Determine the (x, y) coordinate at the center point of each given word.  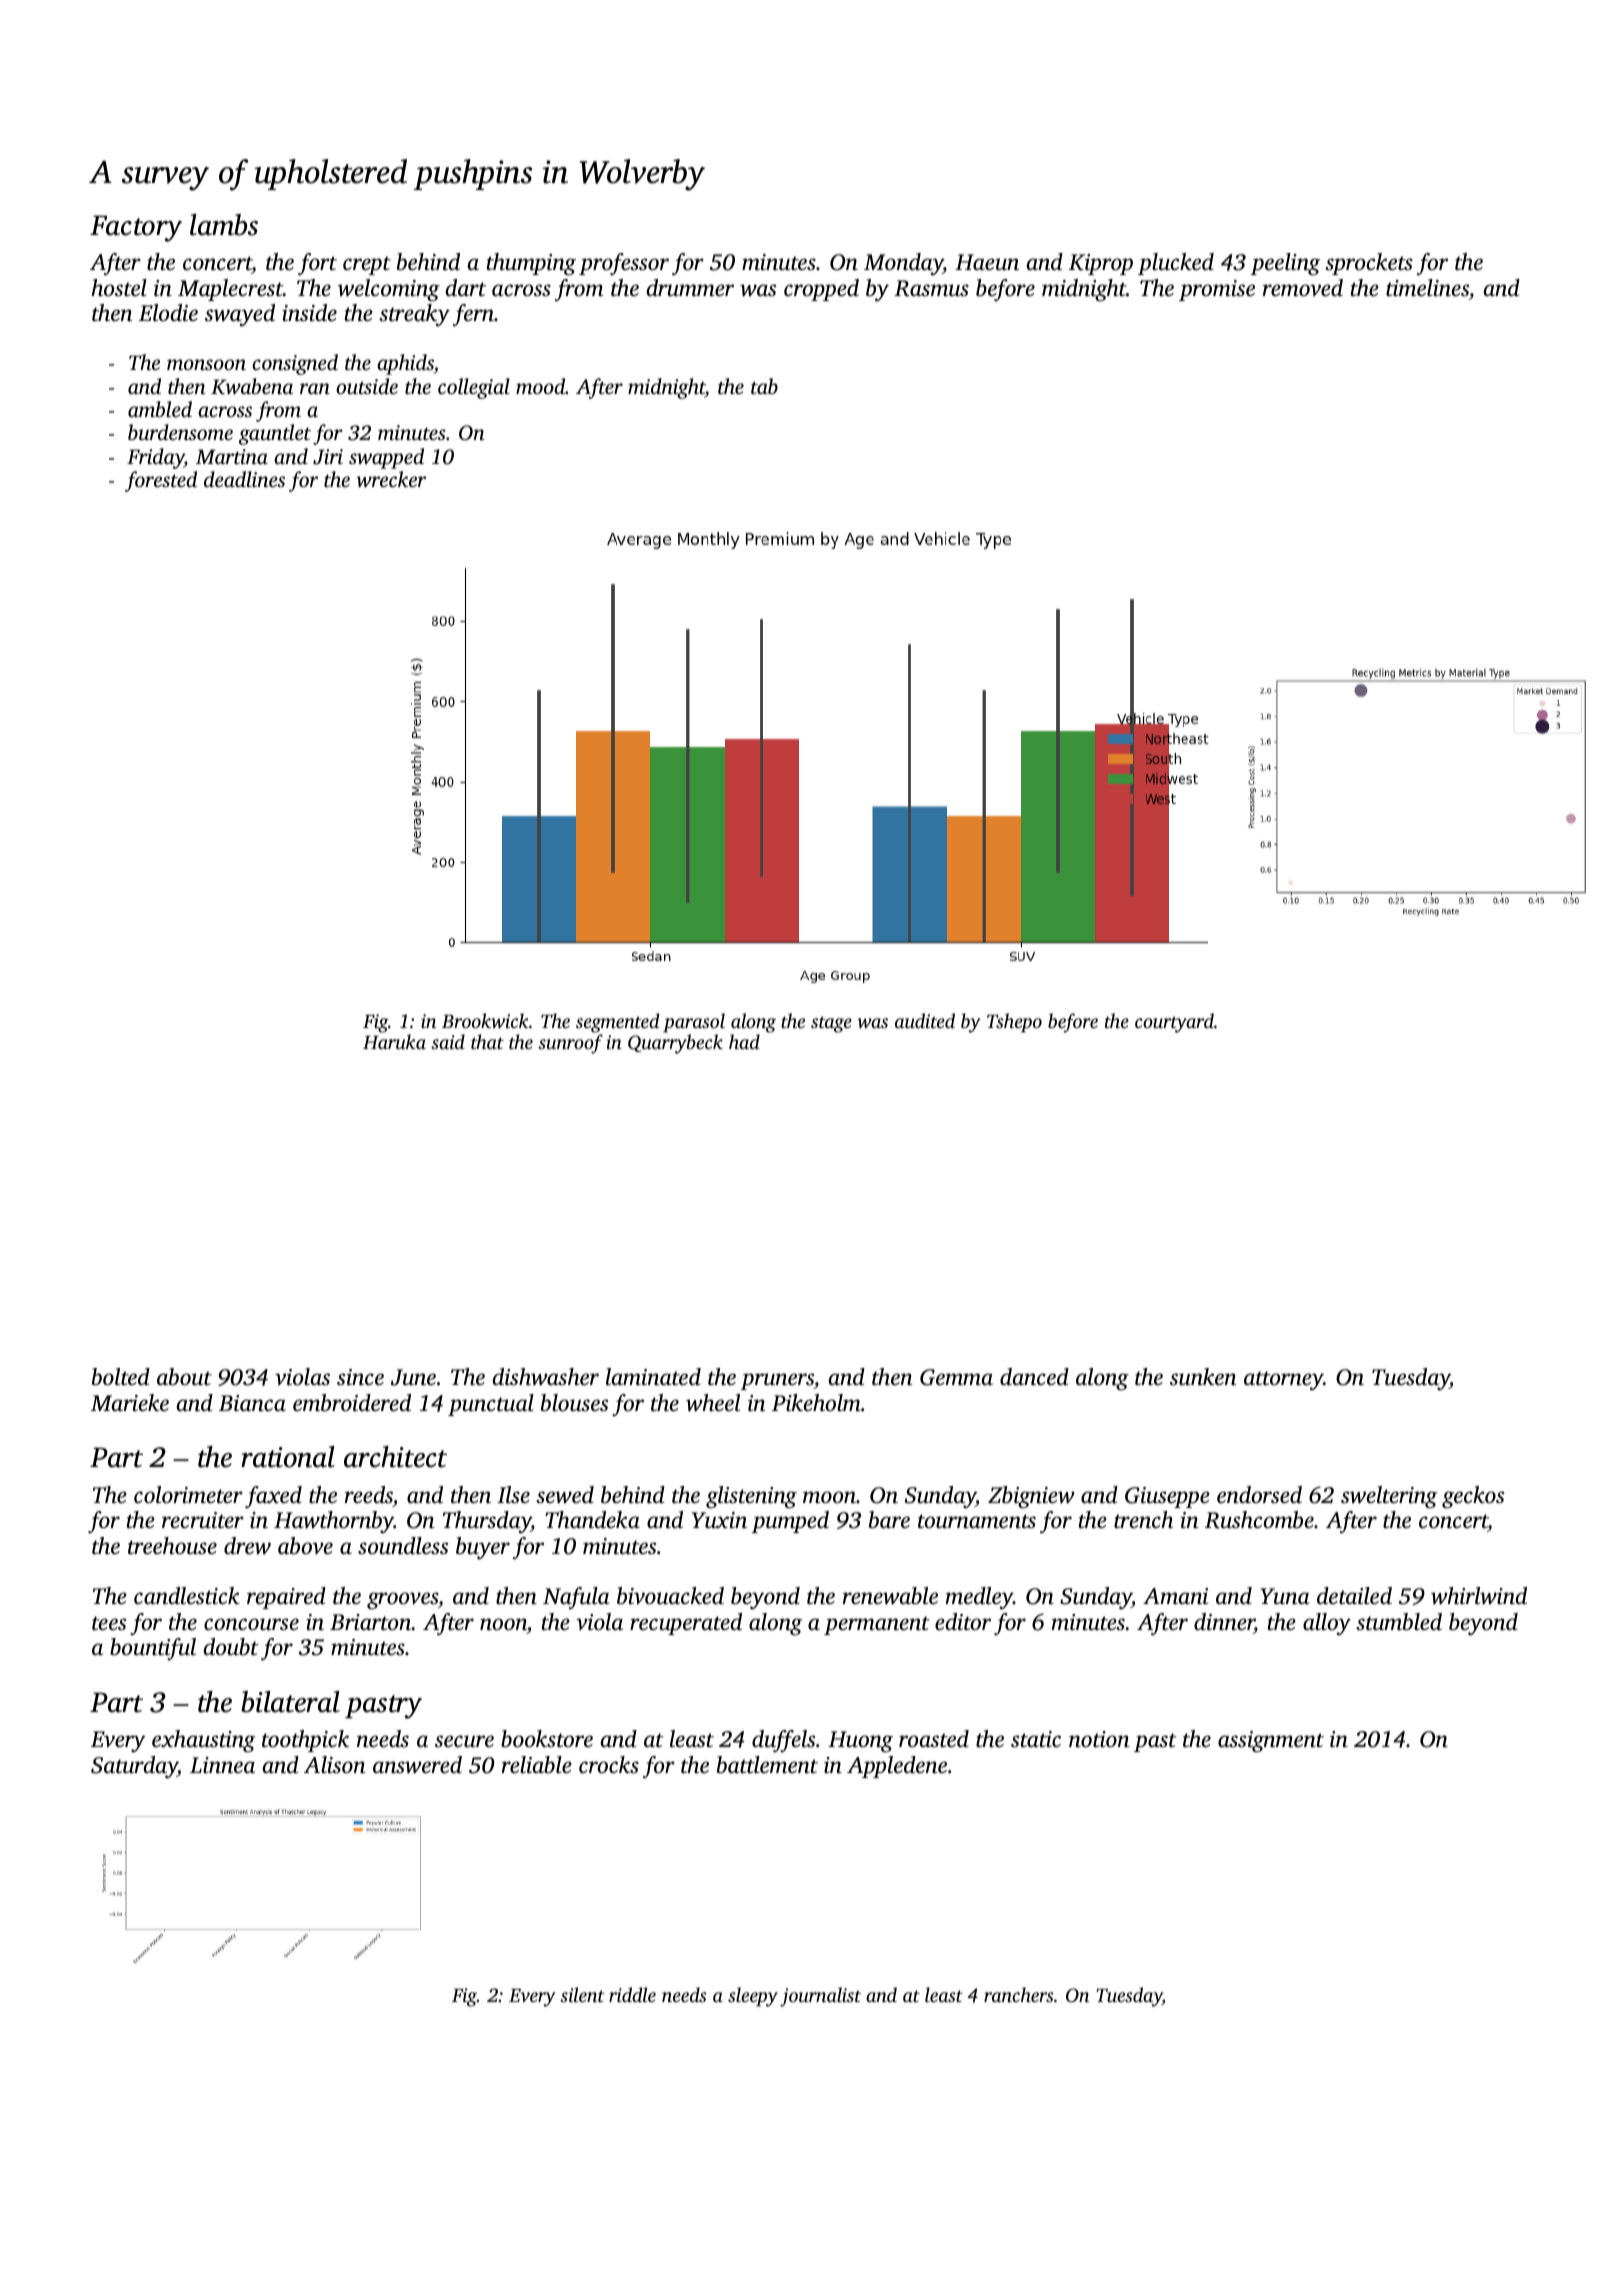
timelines (1427, 288)
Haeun (987, 262)
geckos (1473, 1497)
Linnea (222, 1765)
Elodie (168, 312)
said (448, 1041)
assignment (1271, 1742)
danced (1034, 1377)
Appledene (897, 1767)
